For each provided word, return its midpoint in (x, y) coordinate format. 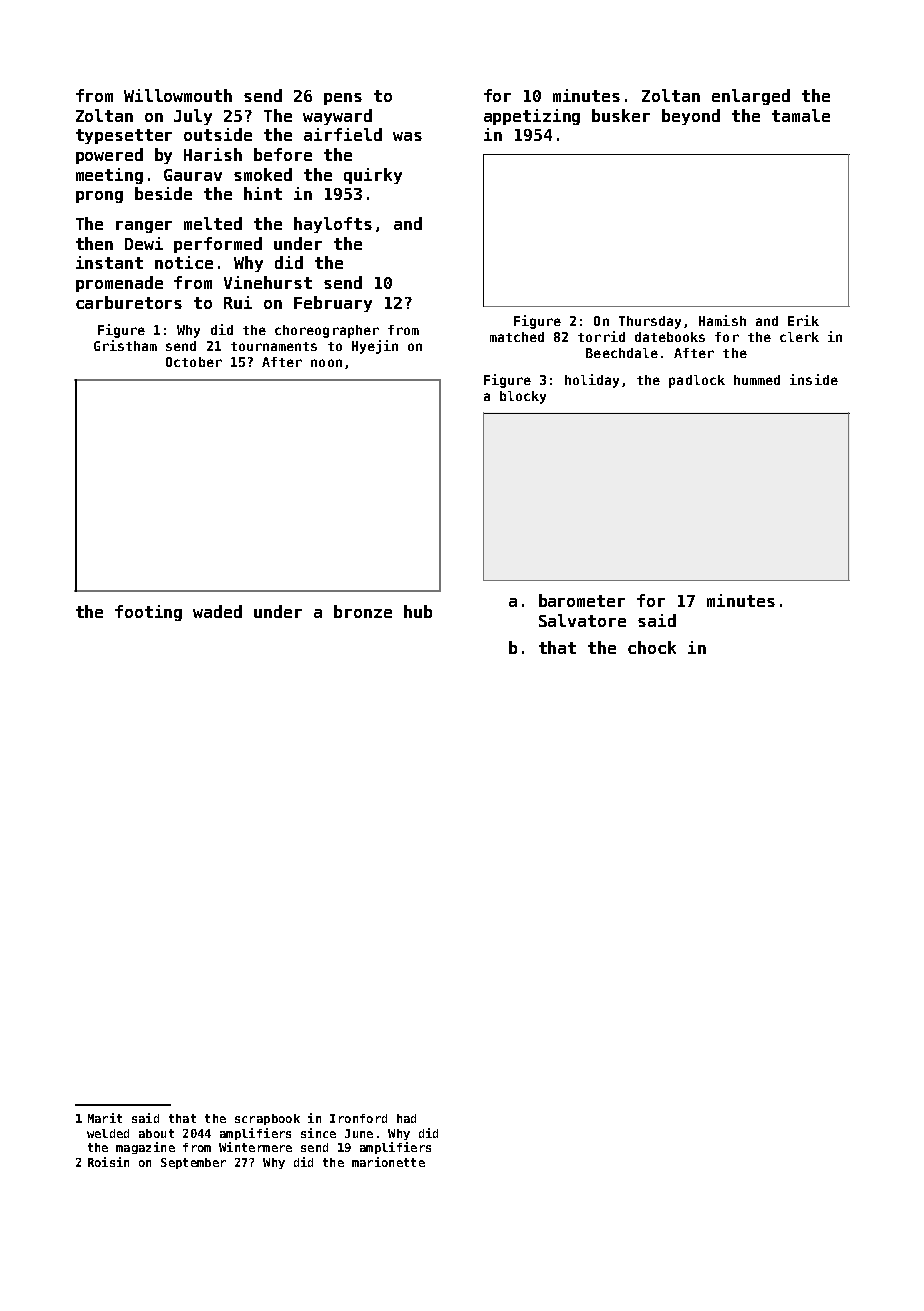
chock (652, 647)
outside (218, 134)
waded (217, 611)
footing (148, 613)
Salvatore (582, 620)
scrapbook (267, 1119)
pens (343, 99)
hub (418, 611)
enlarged (751, 97)
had (406, 1118)
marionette (388, 1162)
